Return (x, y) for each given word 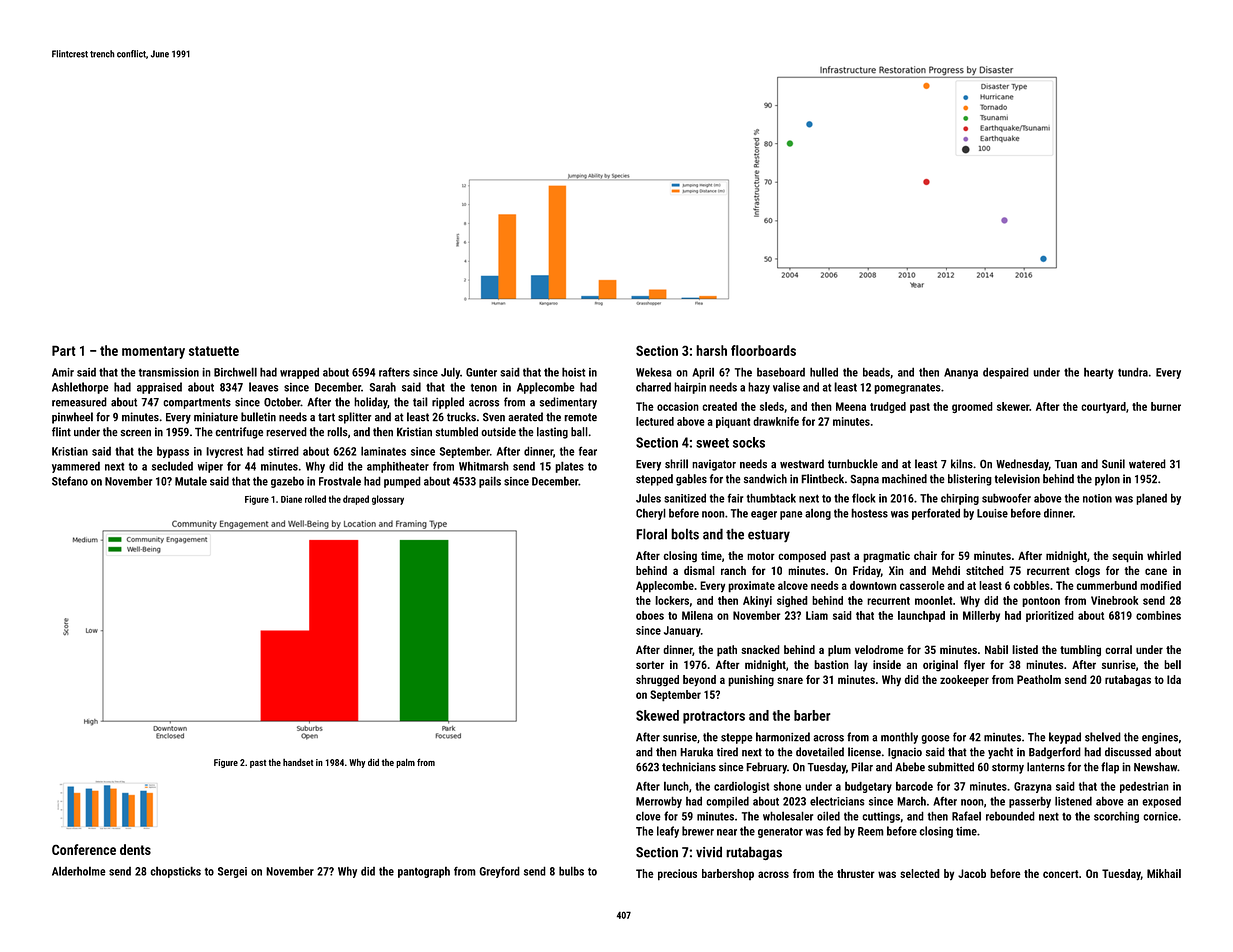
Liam (817, 615)
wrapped (299, 373)
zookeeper (964, 681)
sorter (650, 665)
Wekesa (654, 372)
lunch (676, 786)
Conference (84, 849)
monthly (899, 738)
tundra (1133, 372)
